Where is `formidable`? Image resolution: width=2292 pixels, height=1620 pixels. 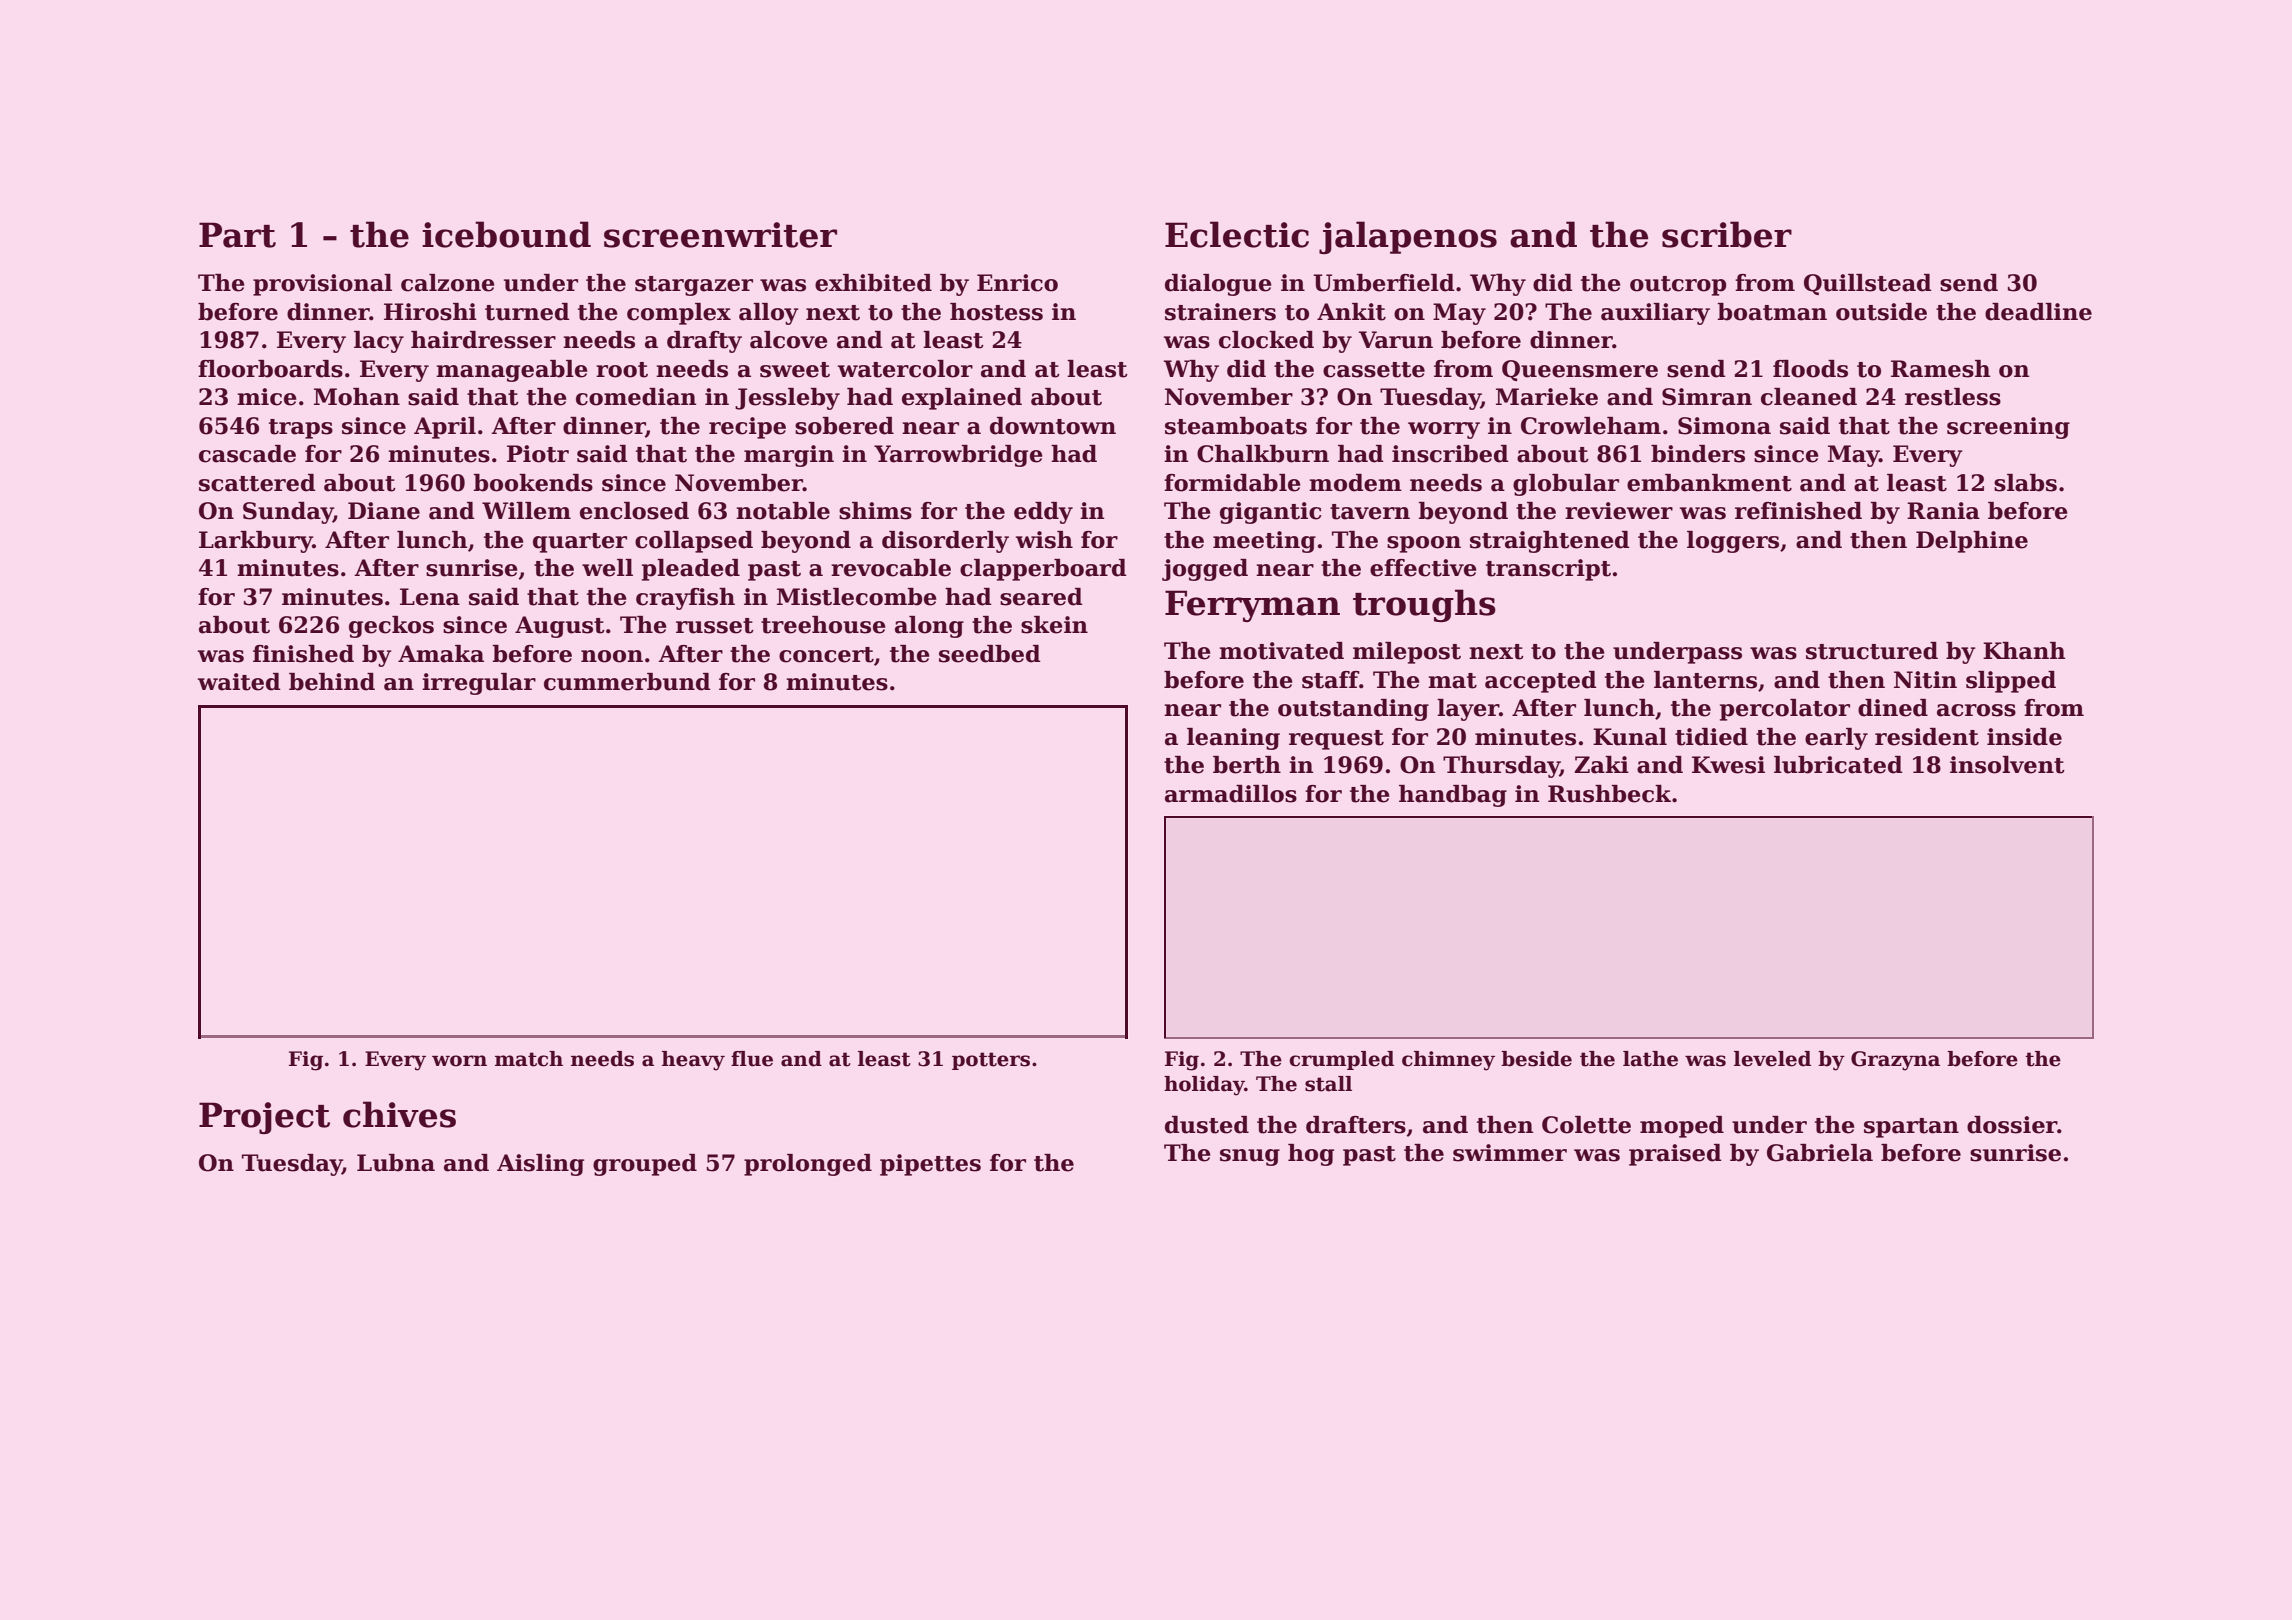
formidable is located at coordinates (1232, 483).
